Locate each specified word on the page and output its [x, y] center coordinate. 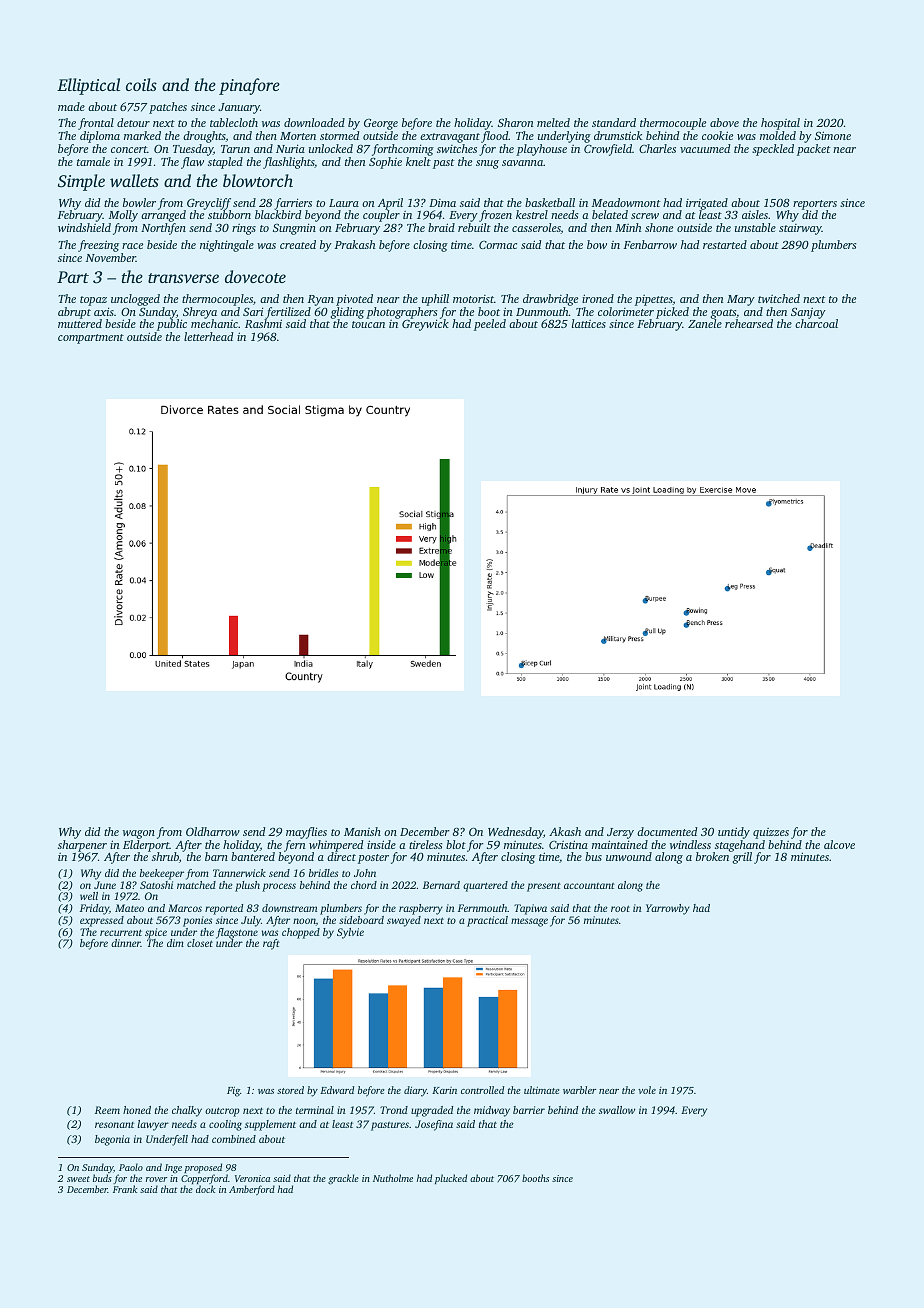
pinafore [249, 86]
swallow [617, 1110]
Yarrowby [668, 909]
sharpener [82, 846]
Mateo [129, 908]
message [529, 922]
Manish [362, 831]
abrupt [74, 313]
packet [814, 150]
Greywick [425, 325]
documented [667, 831]
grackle [343, 1179]
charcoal [816, 323]
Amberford [252, 1190]
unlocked [331, 148]
